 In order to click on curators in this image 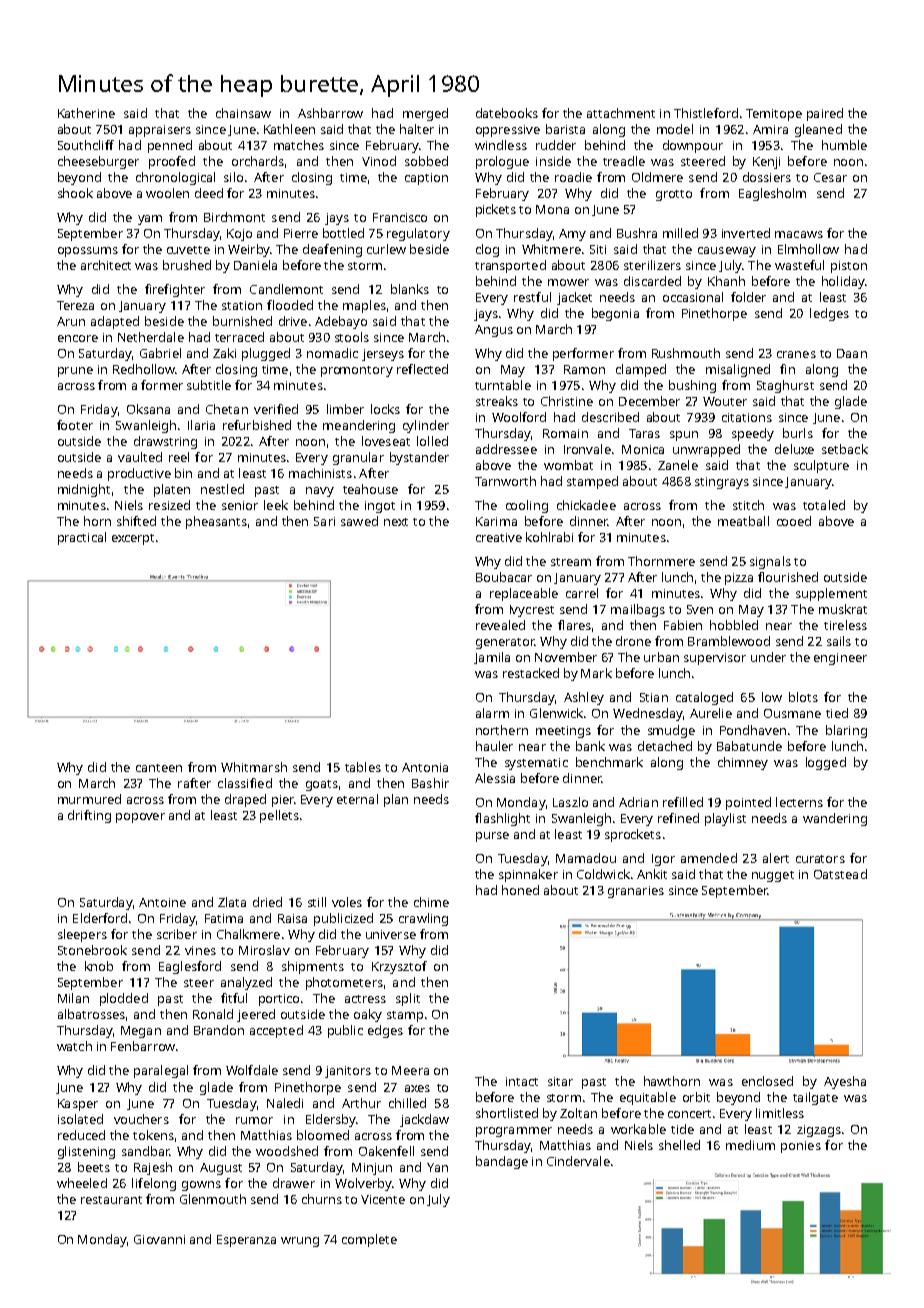, I will do `click(820, 859)`.
